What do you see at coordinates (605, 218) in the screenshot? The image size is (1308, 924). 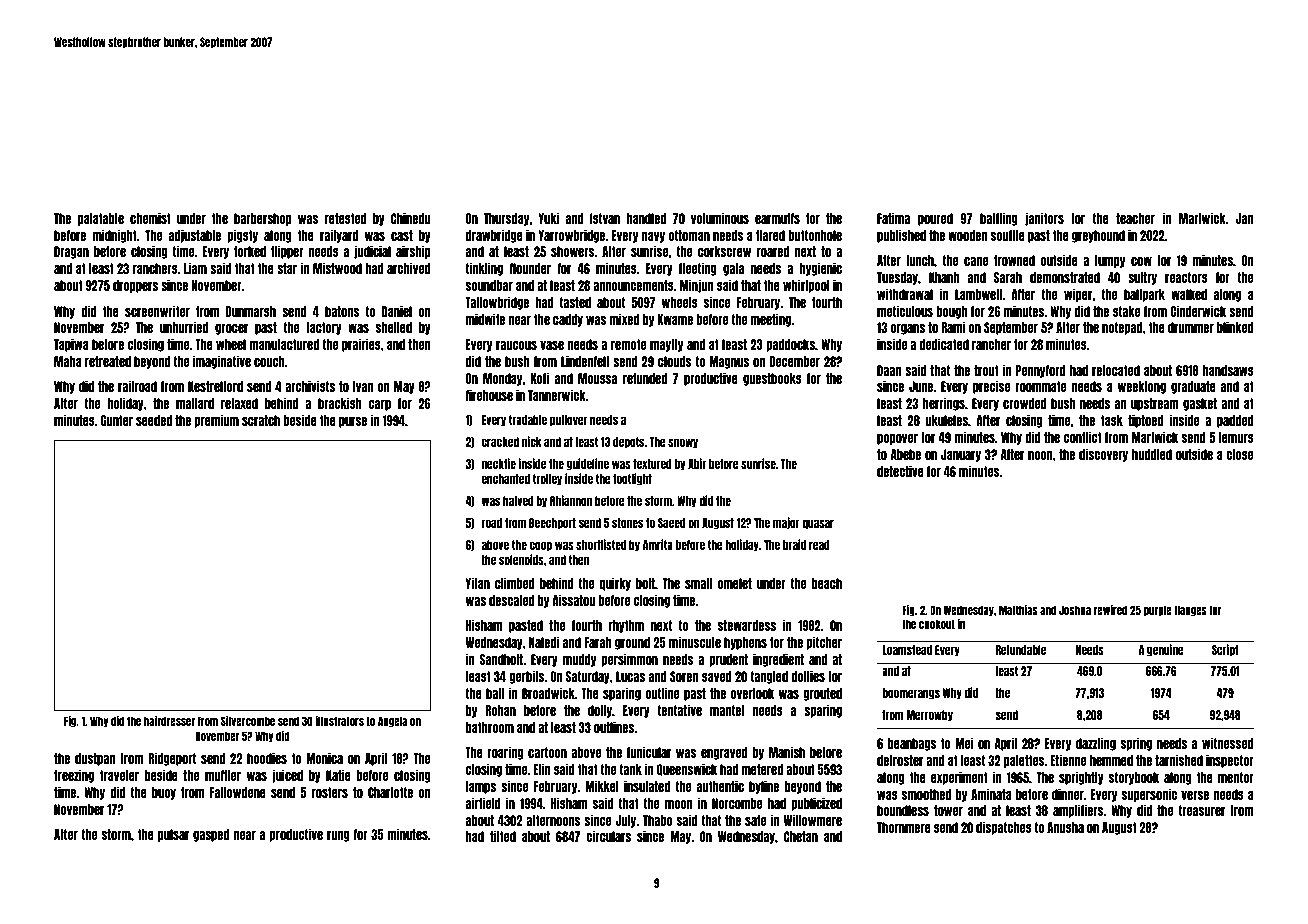 I see `Istvan` at bounding box center [605, 218].
